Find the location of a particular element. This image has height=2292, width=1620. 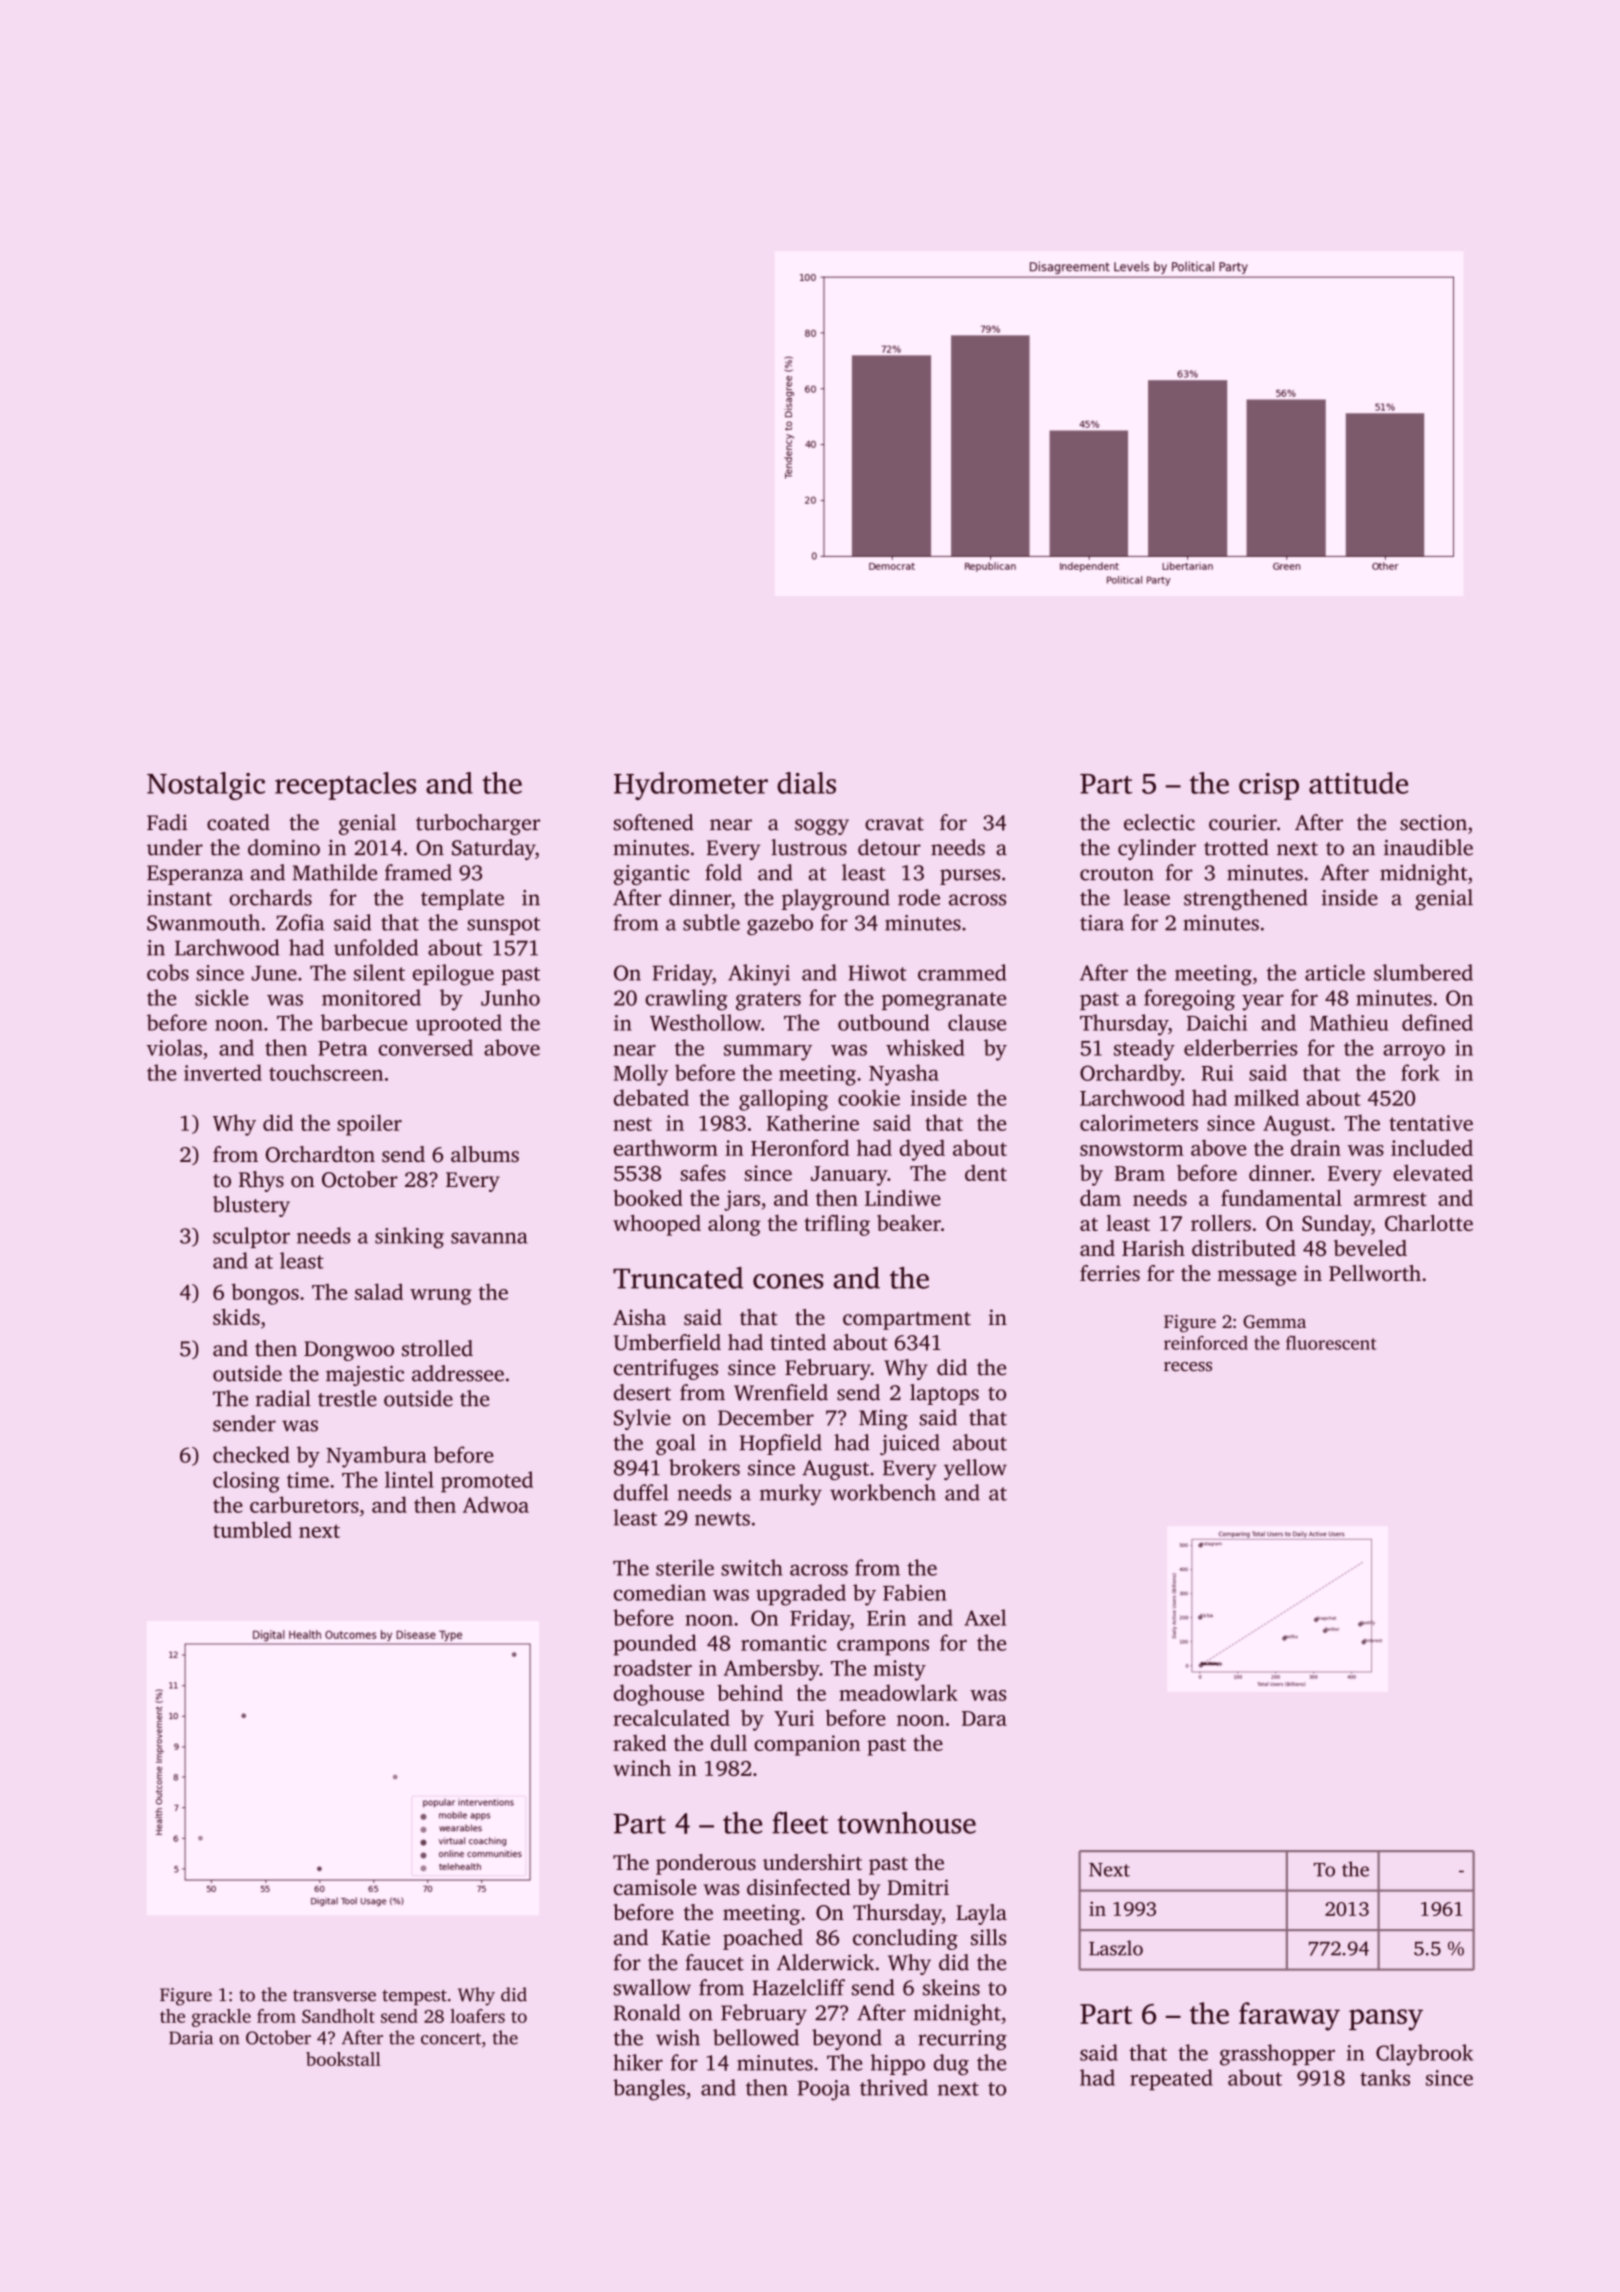

yellow is located at coordinates (975, 1469).
